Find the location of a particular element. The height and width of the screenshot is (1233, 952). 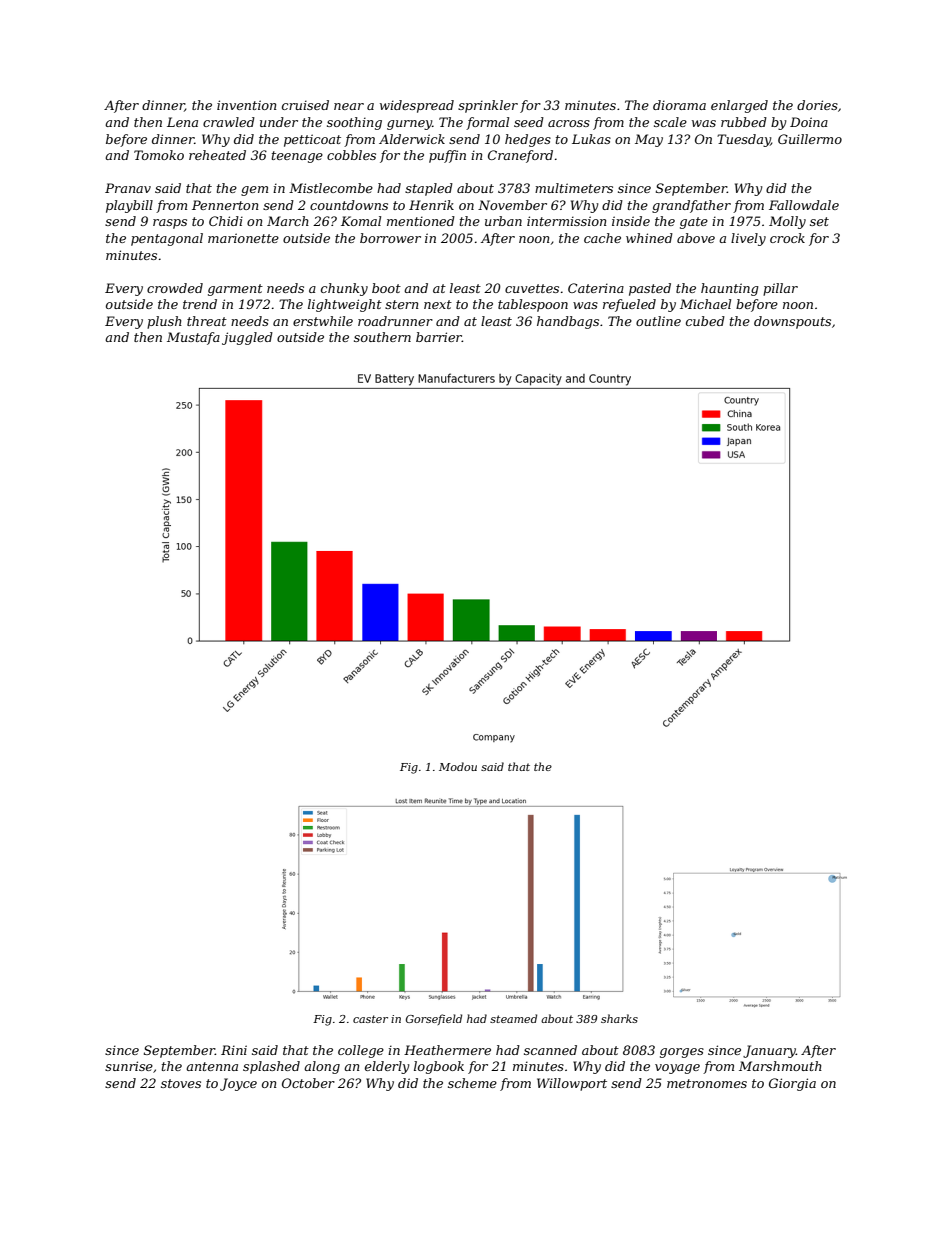

Gorsefield is located at coordinates (434, 1019).
